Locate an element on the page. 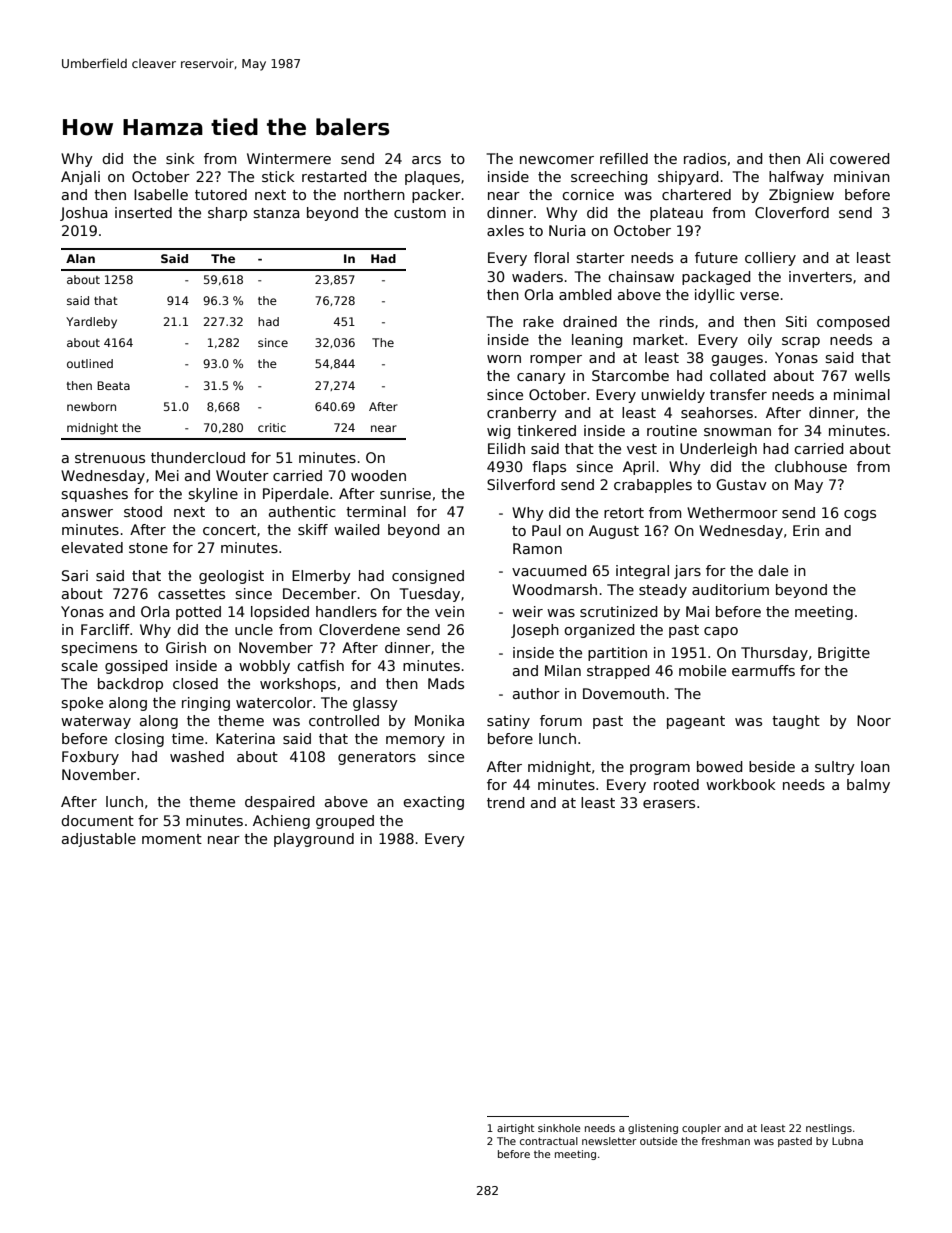 Image resolution: width=952 pixels, height=1233 pixels. plaques is located at coordinates (432, 178).
